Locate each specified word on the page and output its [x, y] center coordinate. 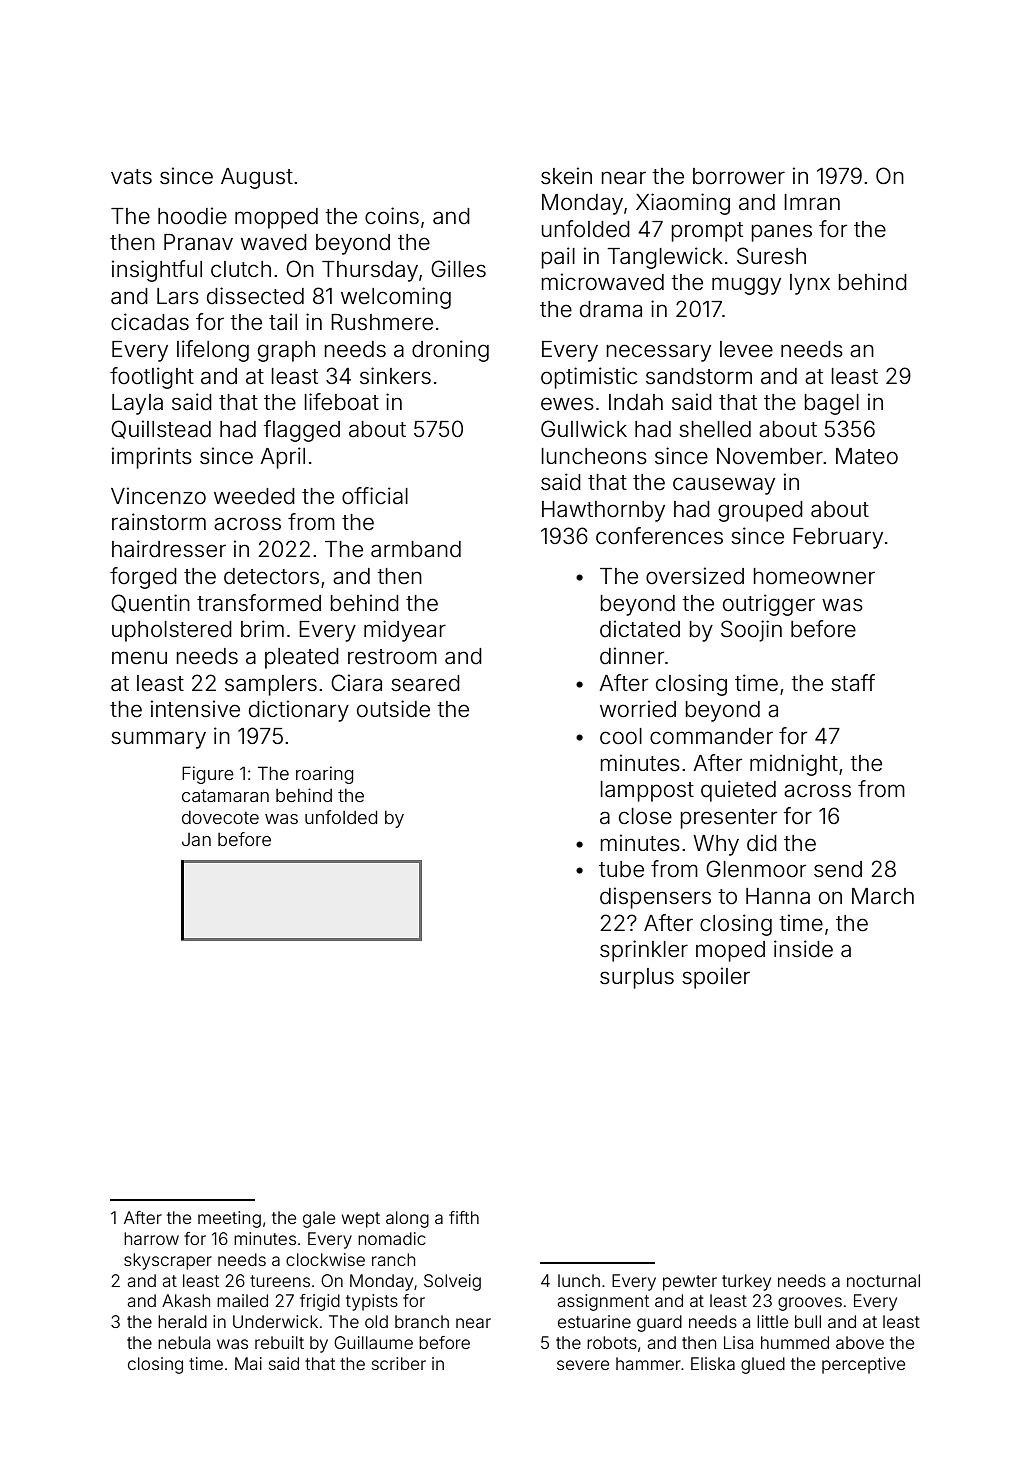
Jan [196, 839]
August [257, 178]
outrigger [769, 605]
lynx [810, 284]
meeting [229, 1219]
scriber [399, 1363]
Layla [137, 404]
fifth [464, 1217]
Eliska [713, 1363]
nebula [184, 1342]
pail [558, 258]
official [375, 496]
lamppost [647, 791]
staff [853, 683]
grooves [810, 1304]
